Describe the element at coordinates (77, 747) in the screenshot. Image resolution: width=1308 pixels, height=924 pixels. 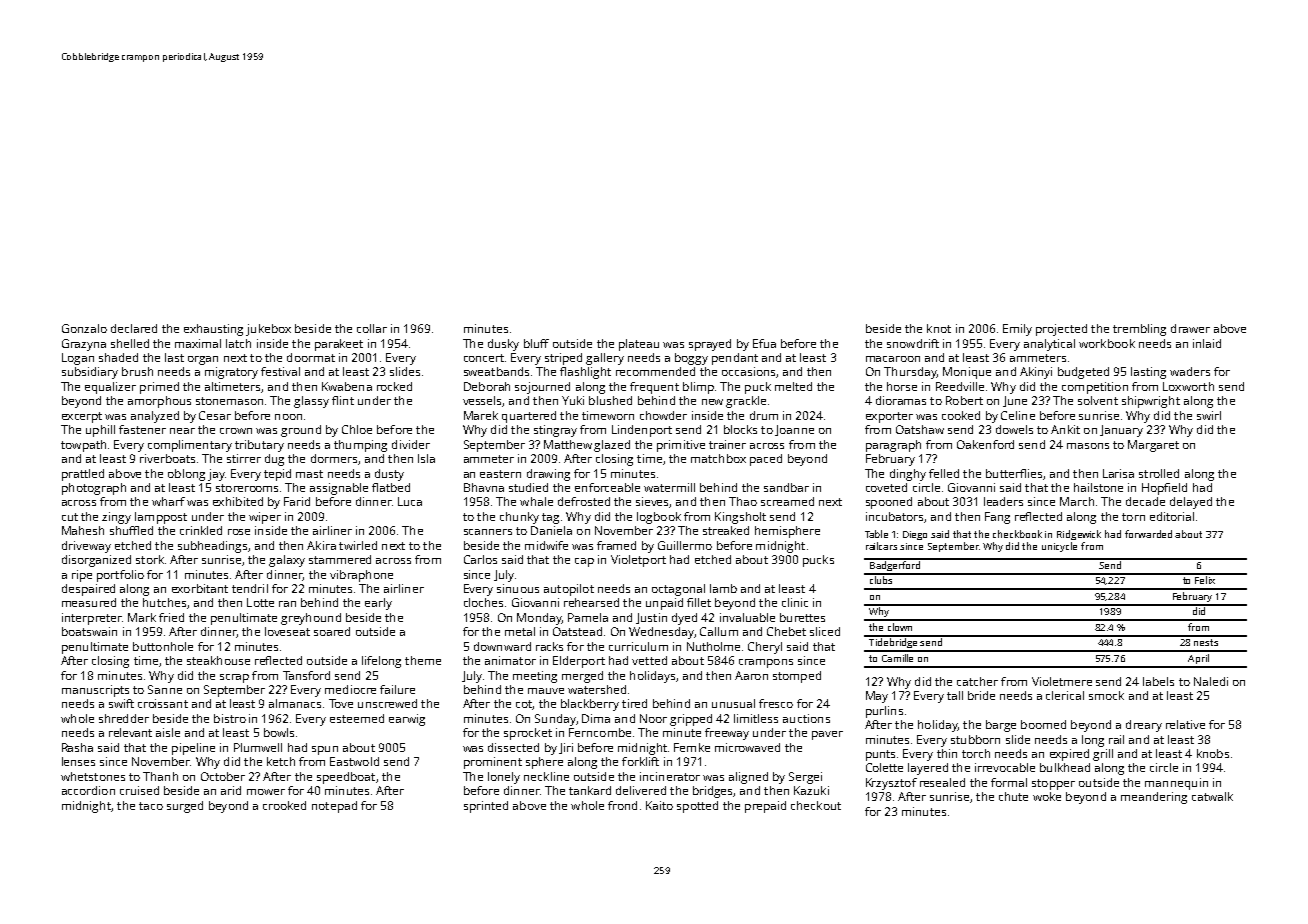
I see `Rasha` at that location.
